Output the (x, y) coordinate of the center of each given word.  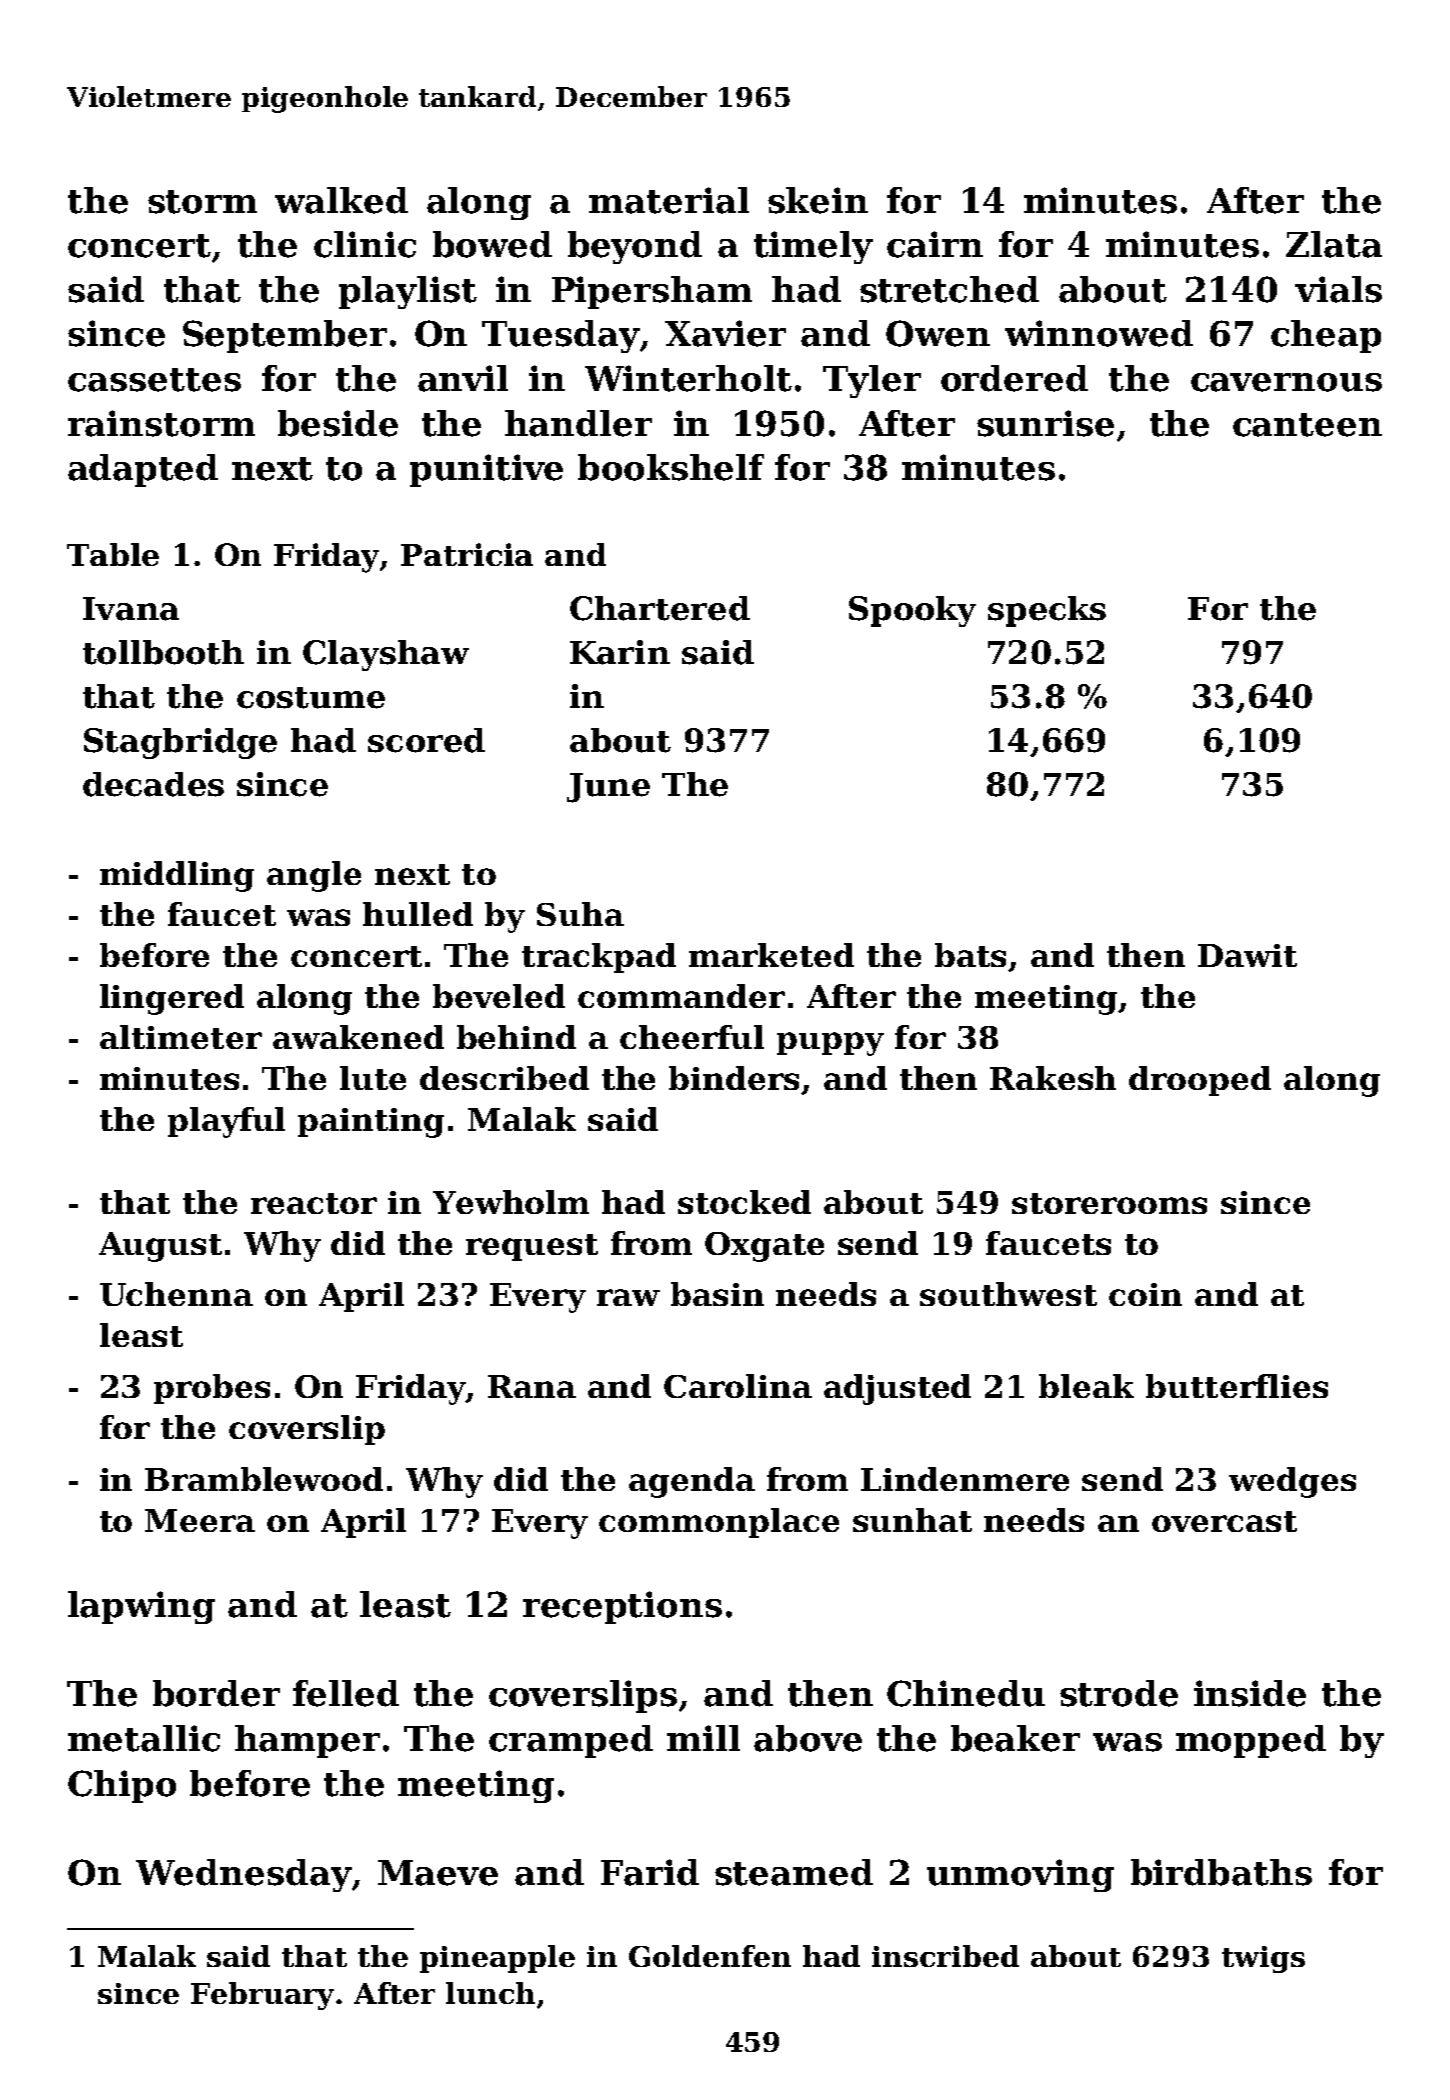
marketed (771, 955)
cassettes (154, 380)
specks (1047, 611)
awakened (358, 1037)
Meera (200, 1520)
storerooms (1109, 1203)
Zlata (1334, 244)
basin (717, 1294)
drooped (1200, 1081)
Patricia (467, 554)
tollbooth (163, 652)
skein (818, 200)
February (262, 1996)
